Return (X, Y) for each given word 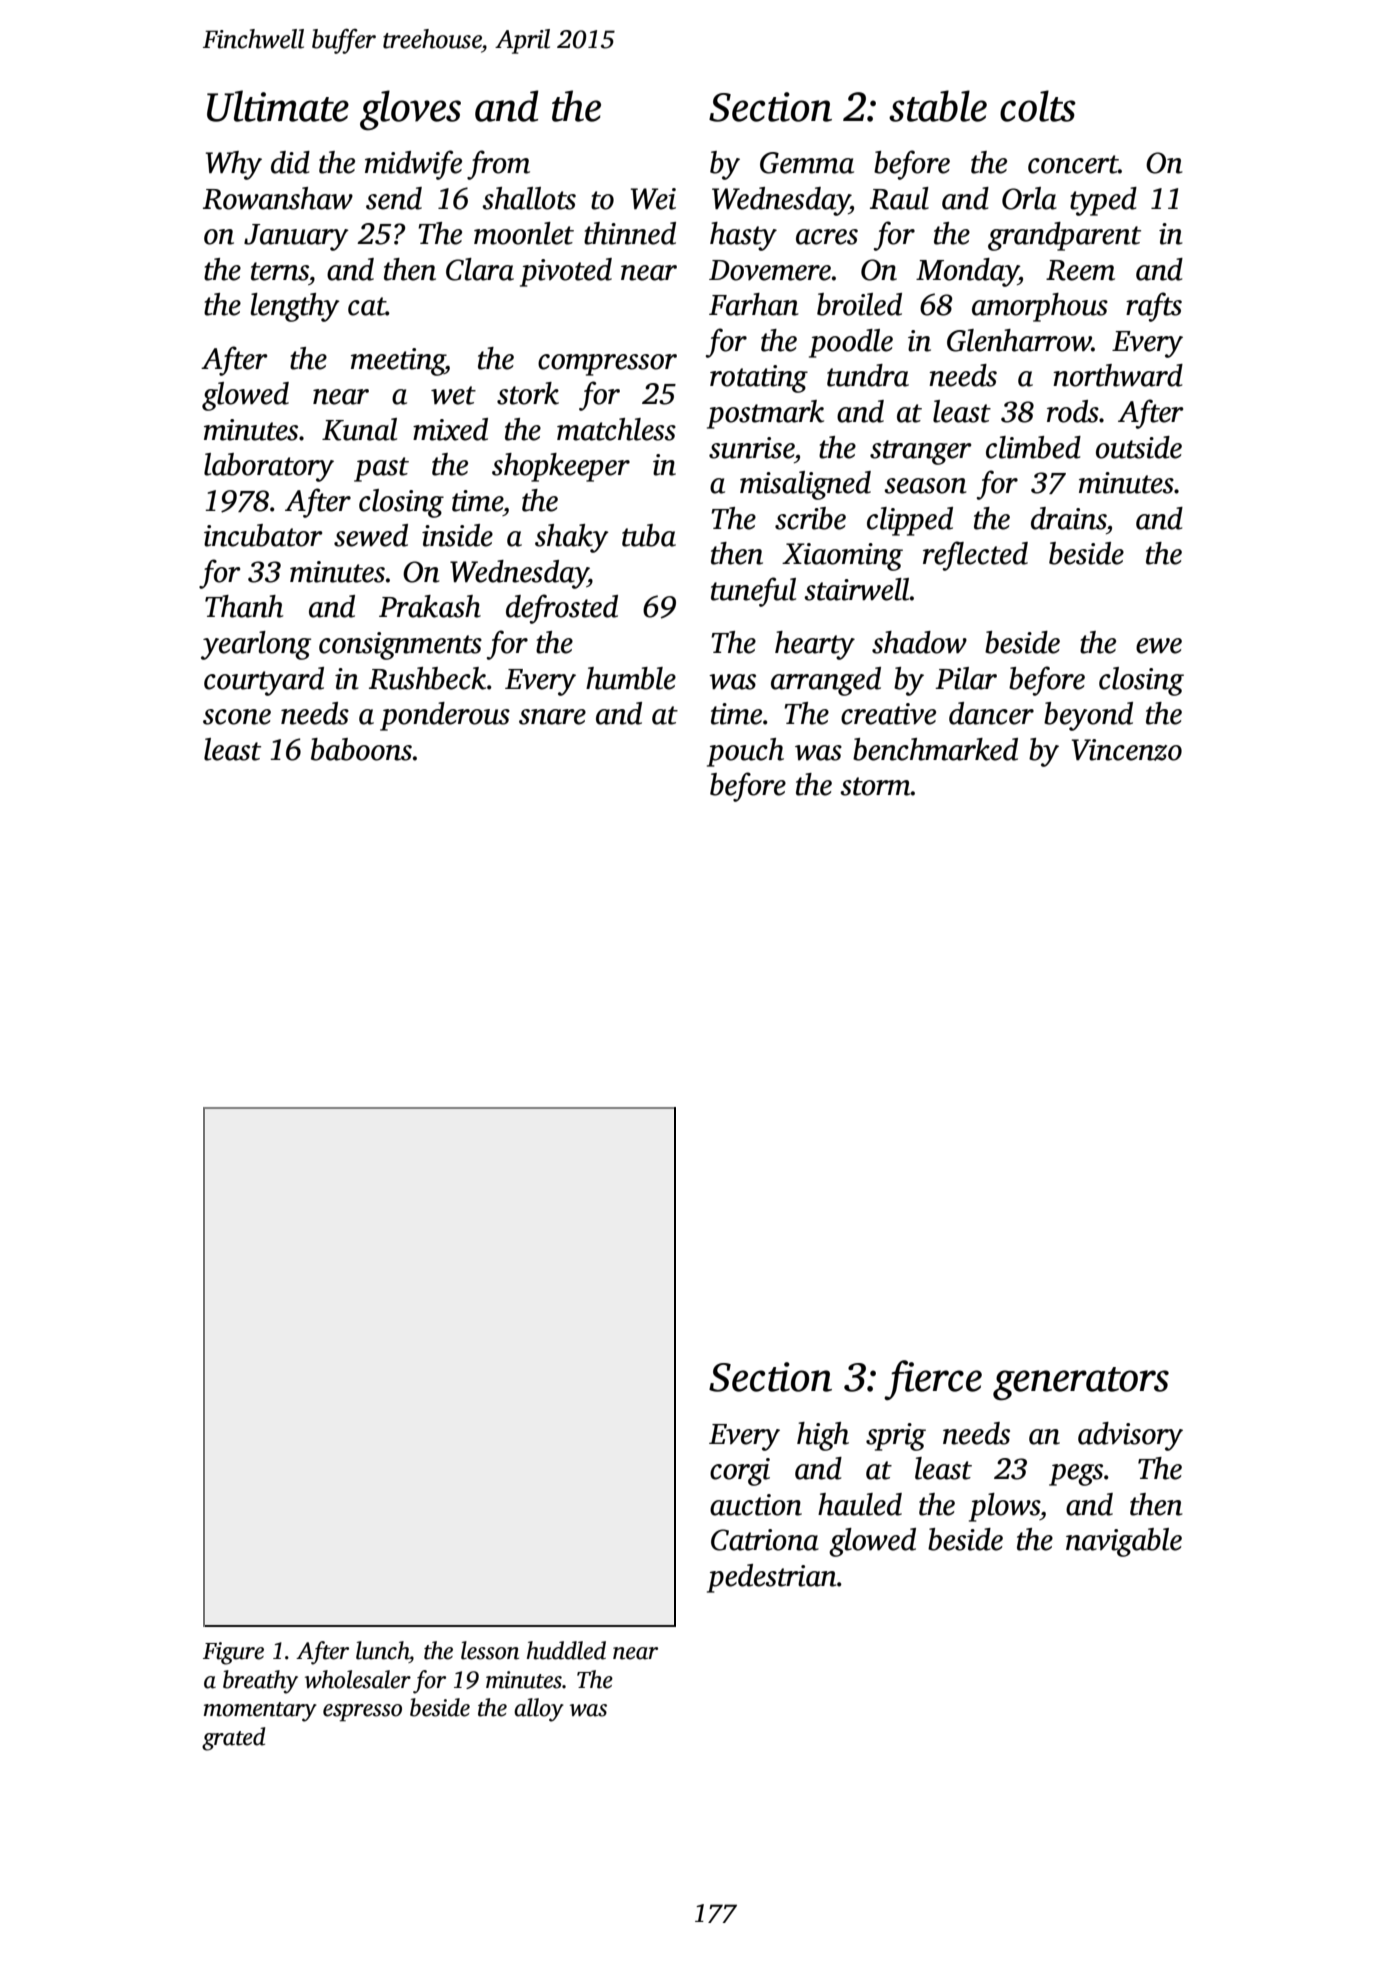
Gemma (807, 163)
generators (1081, 1384)
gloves (410, 110)
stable (938, 106)
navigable (1124, 1542)
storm (875, 786)
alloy (539, 1710)
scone (237, 717)
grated (233, 1739)
